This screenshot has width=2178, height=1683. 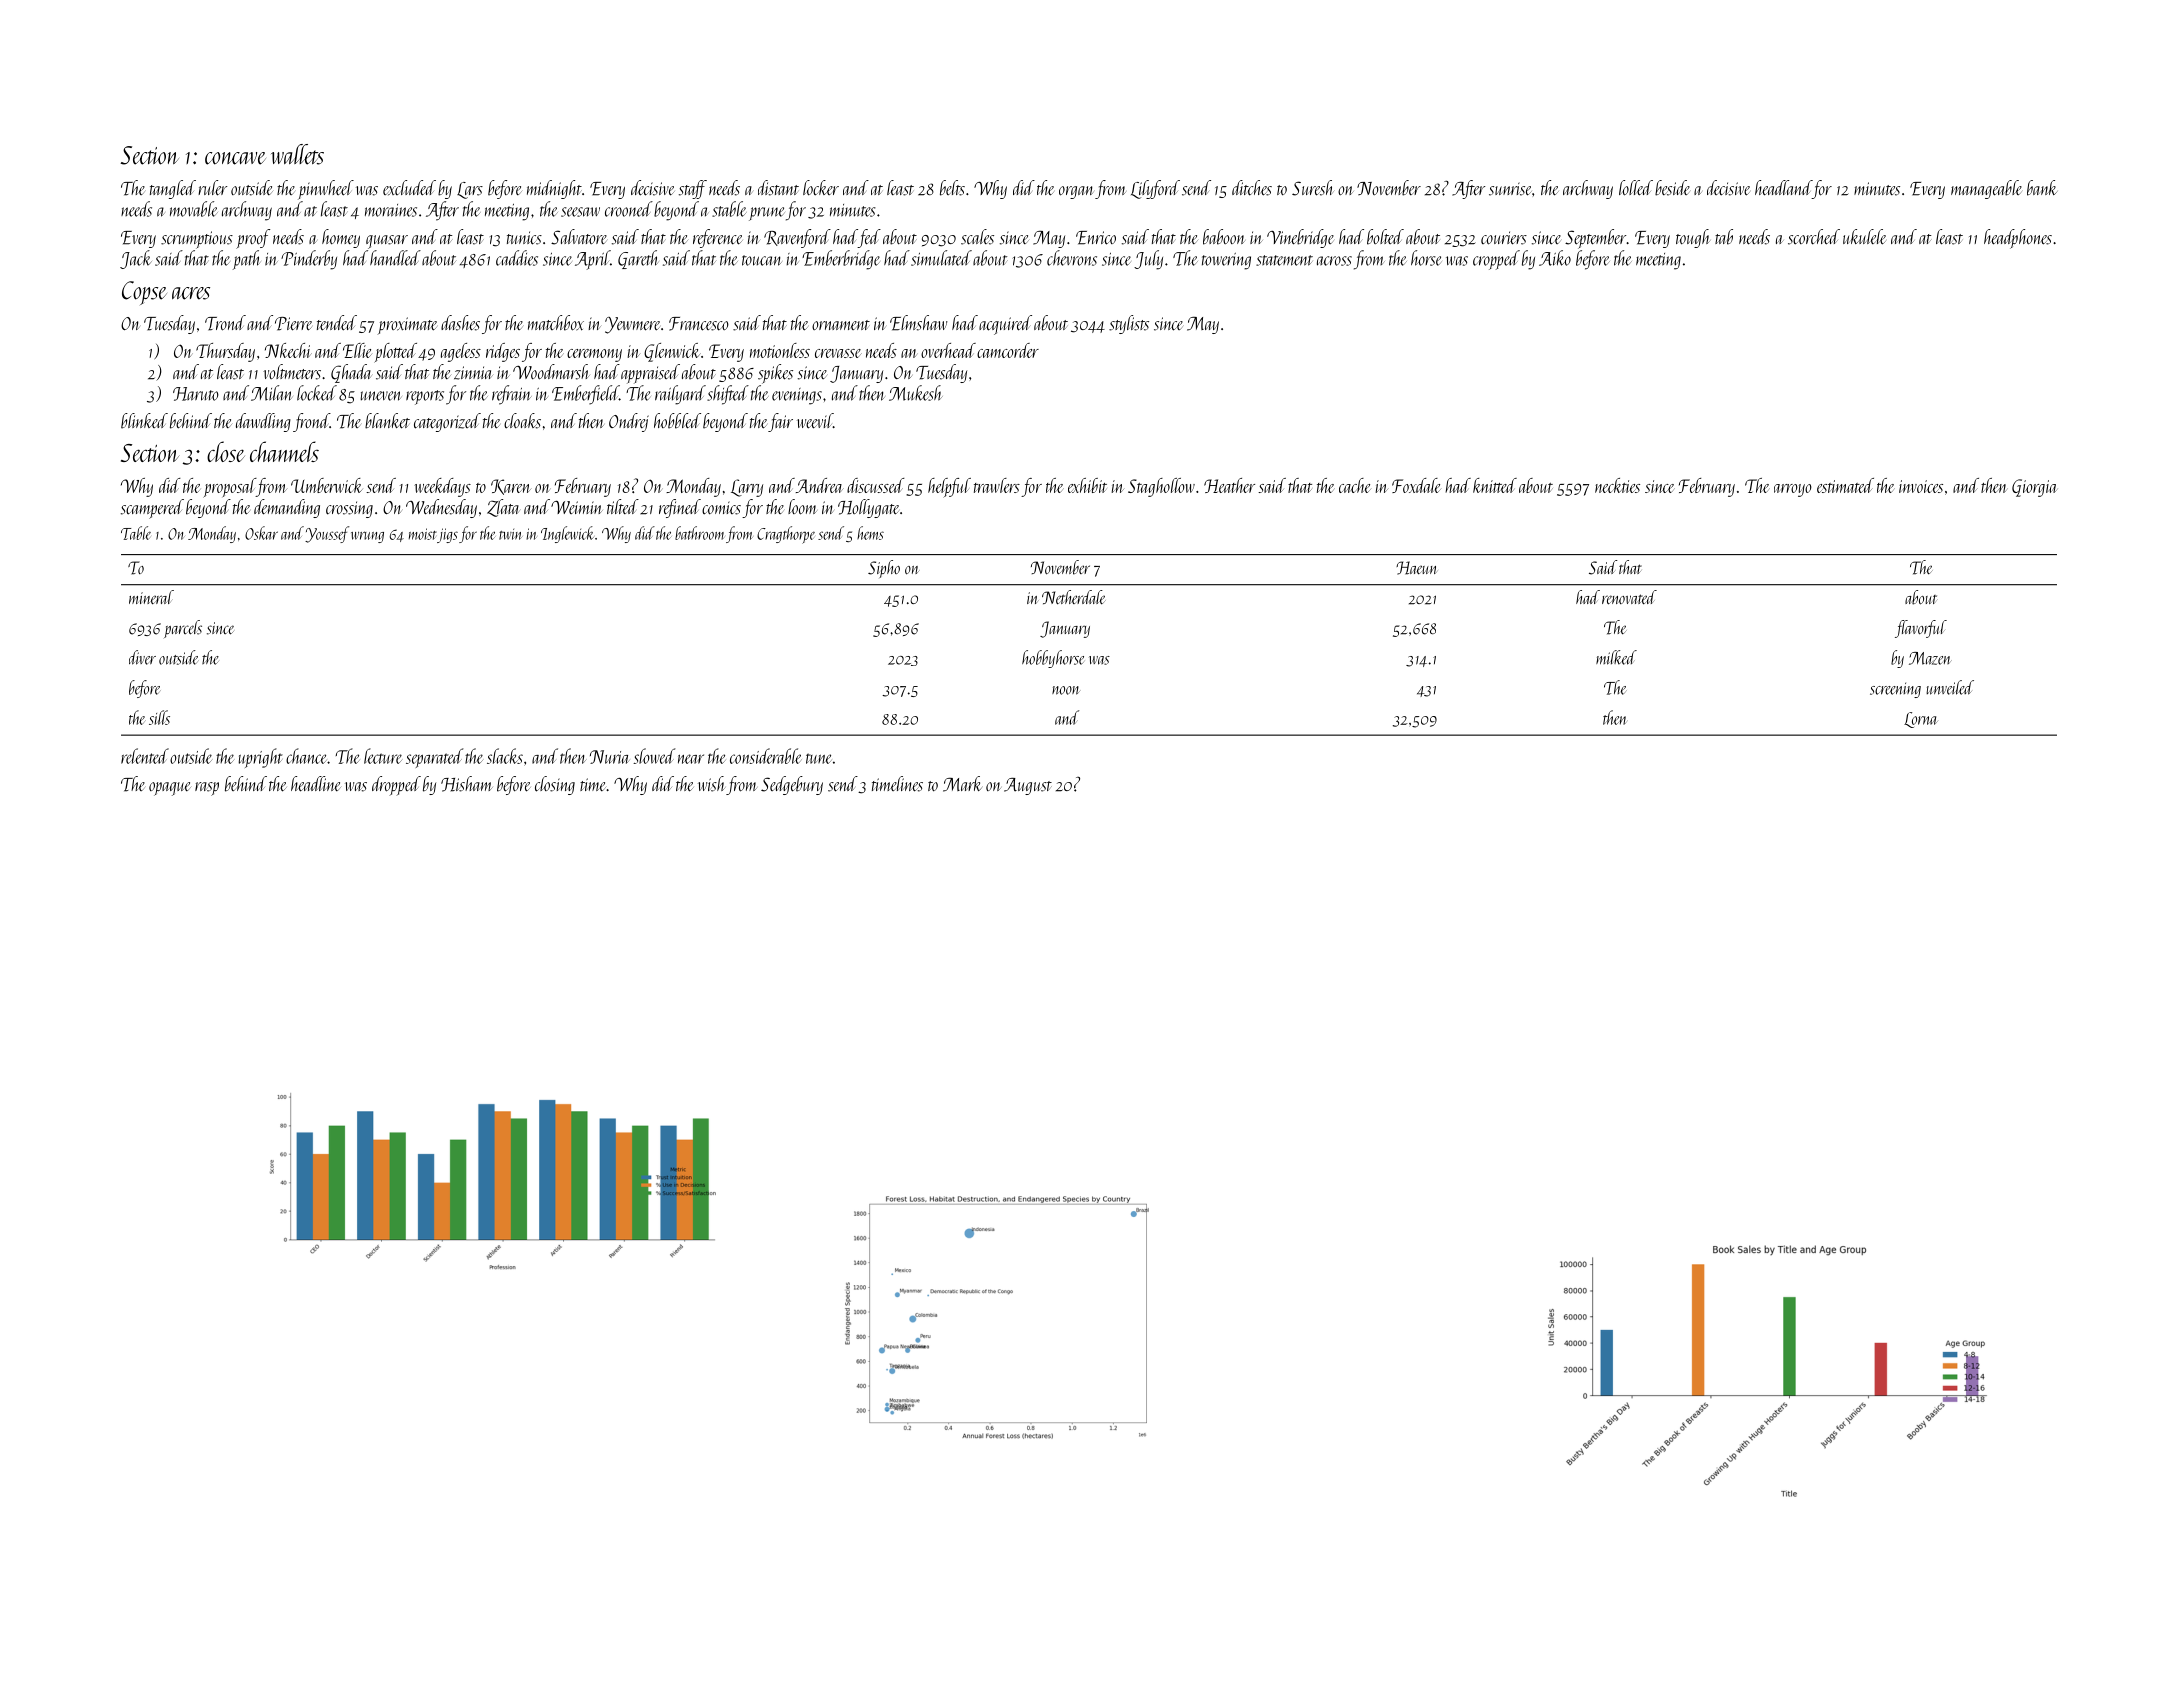 What do you see at coordinates (1313, 188) in the screenshot?
I see `Suresh` at bounding box center [1313, 188].
